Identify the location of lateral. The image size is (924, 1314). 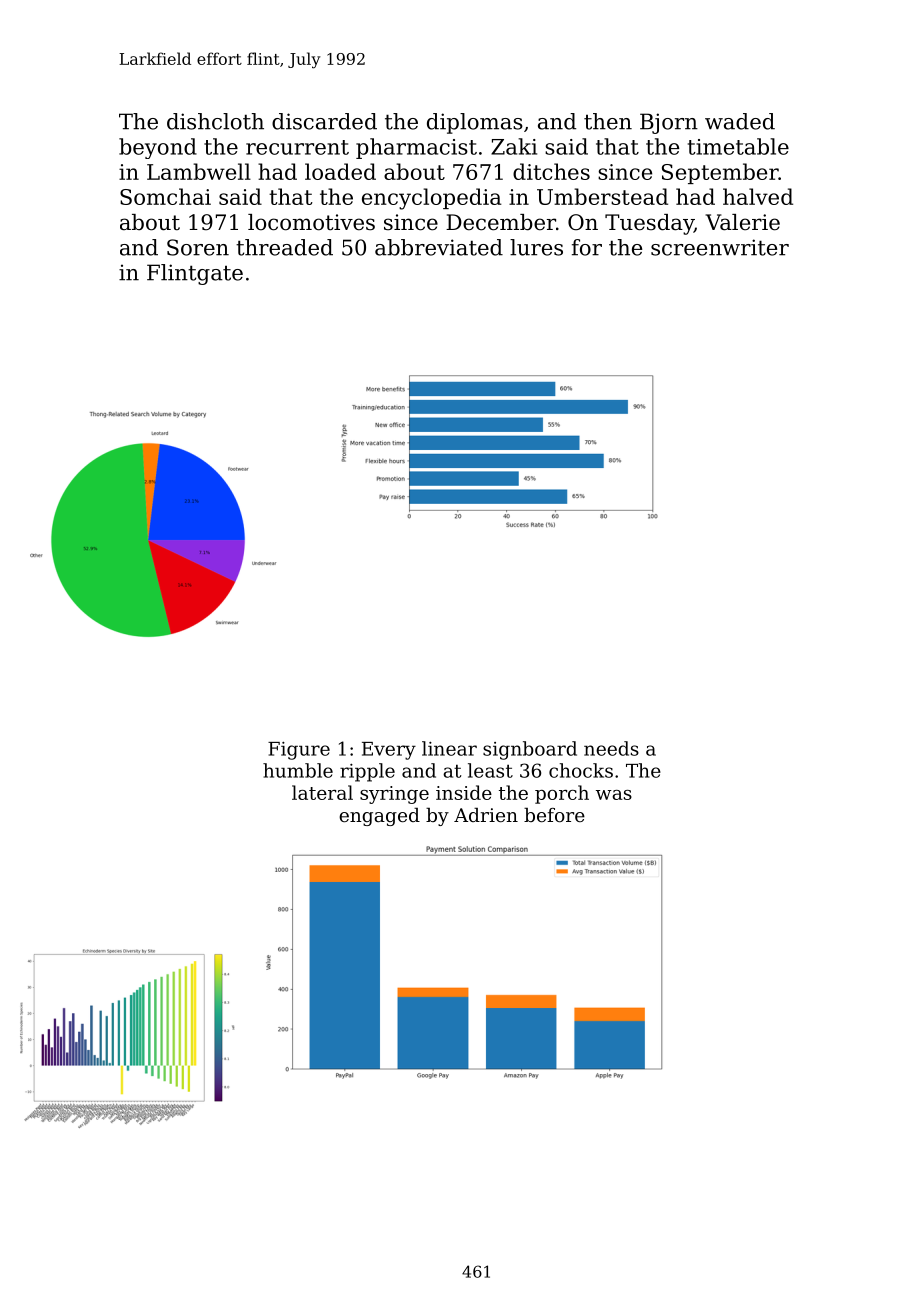
(322, 792).
